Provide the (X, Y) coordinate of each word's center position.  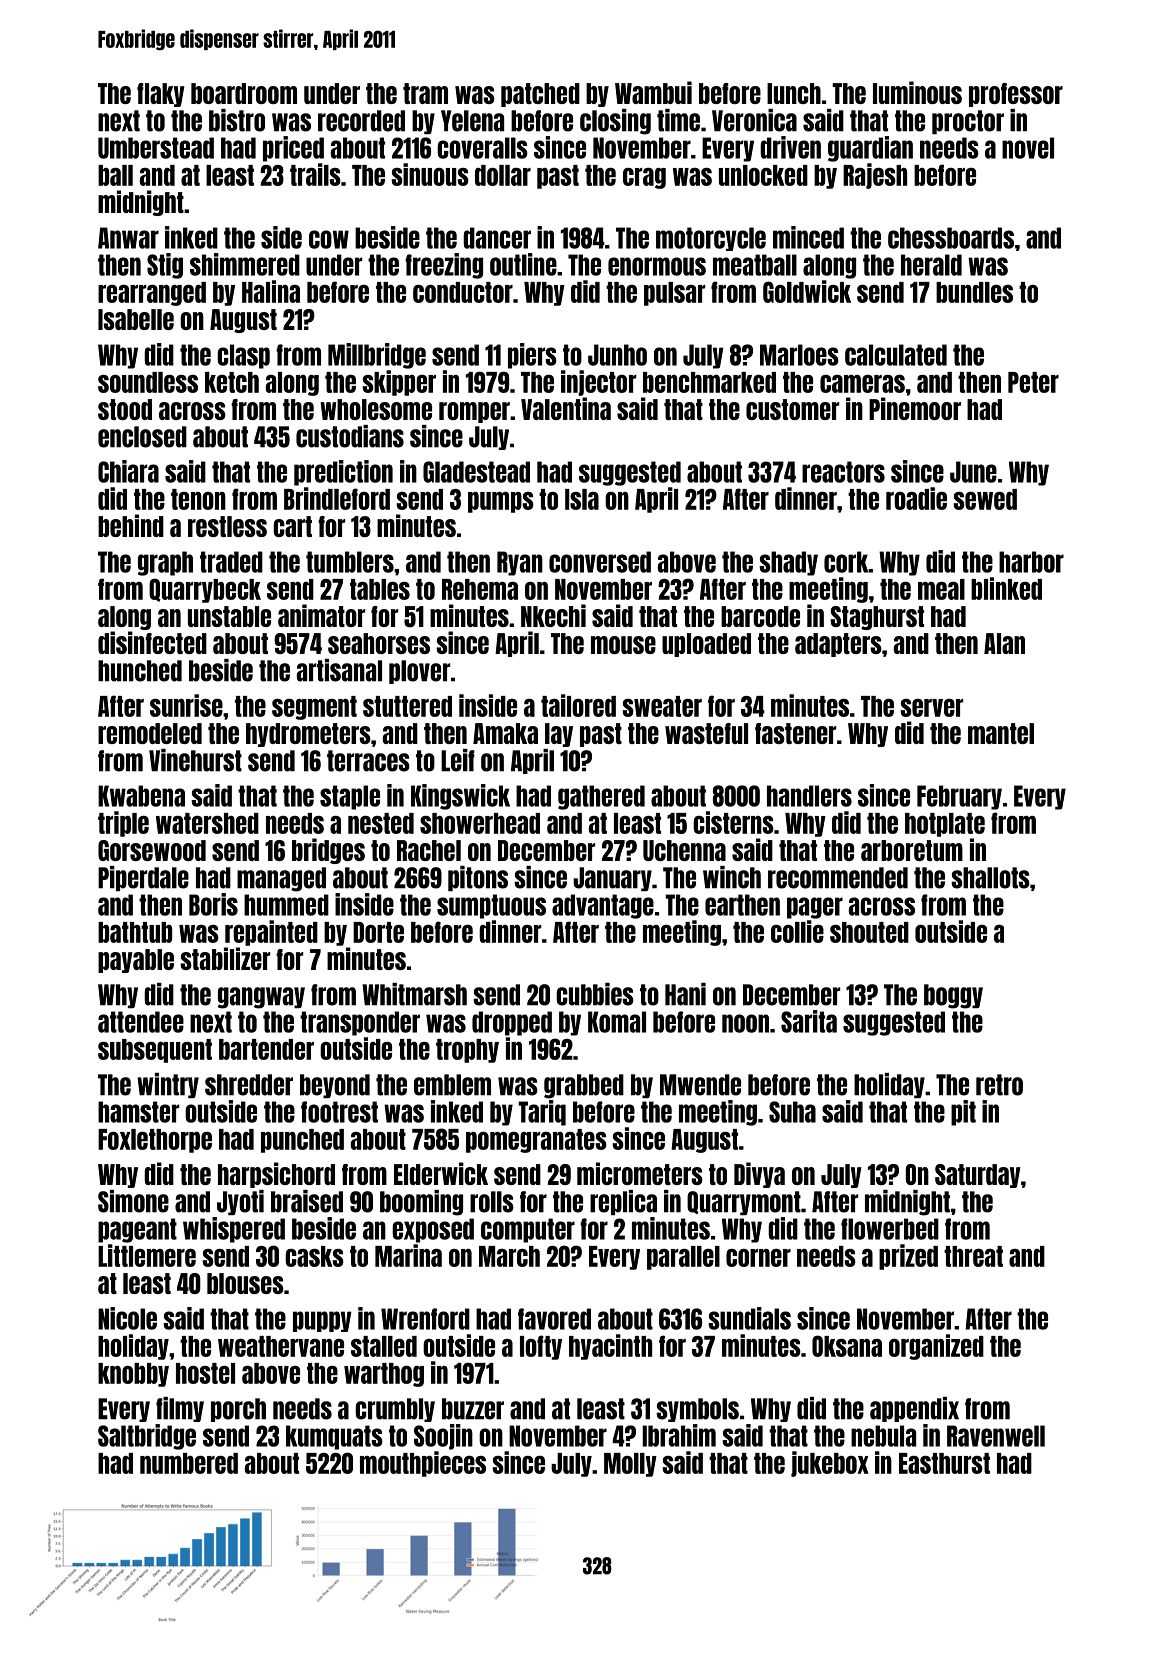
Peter (1033, 382)
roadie (916, 498)
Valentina (566, 408)
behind (131, 525)
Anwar (128, 238)
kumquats (334, 1437)
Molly (630, 1465)
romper (474, 412)
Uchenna (684, 850)
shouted (869, 932)
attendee (141, 1022)
